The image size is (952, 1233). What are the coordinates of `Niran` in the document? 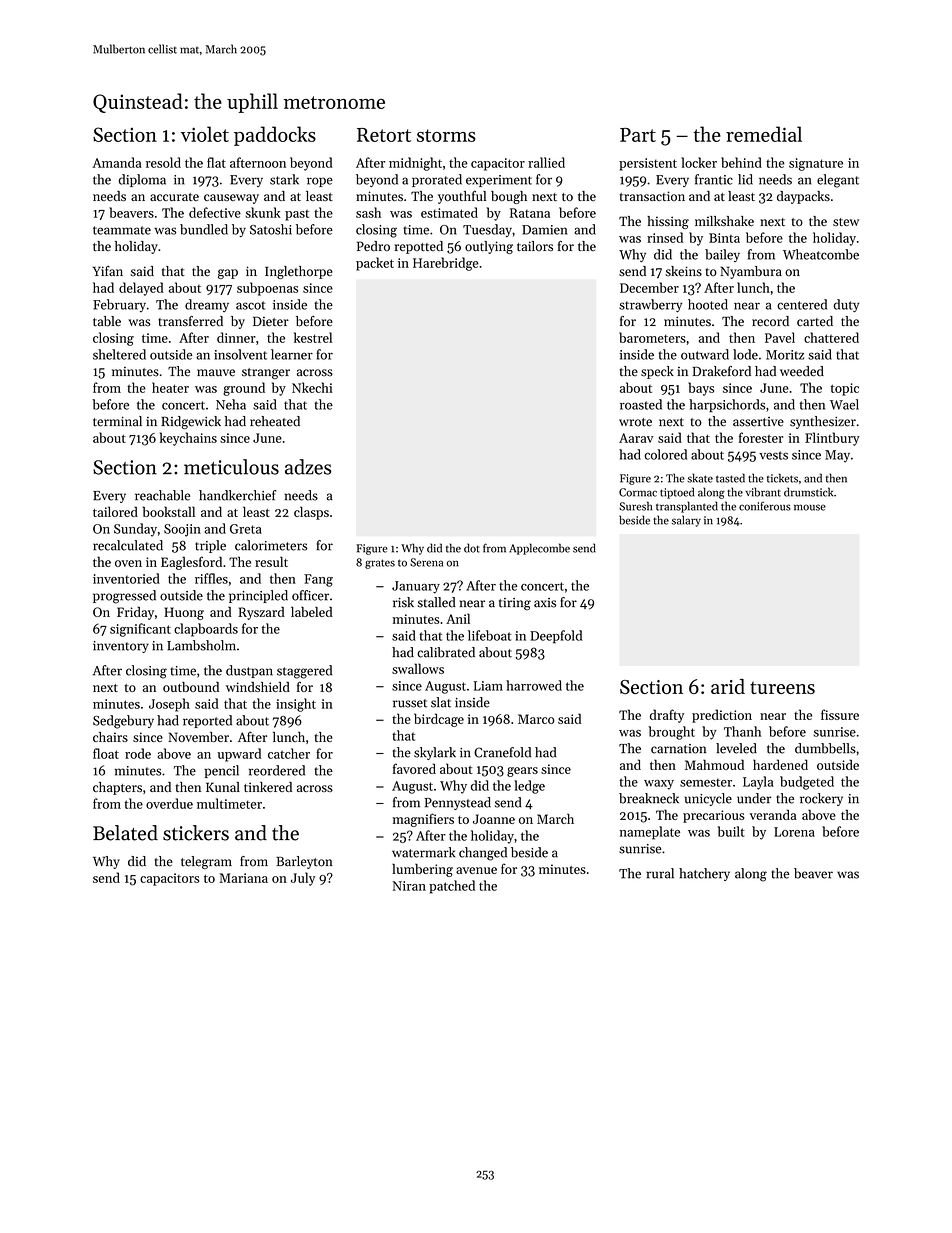 It's located at (409, 886).
